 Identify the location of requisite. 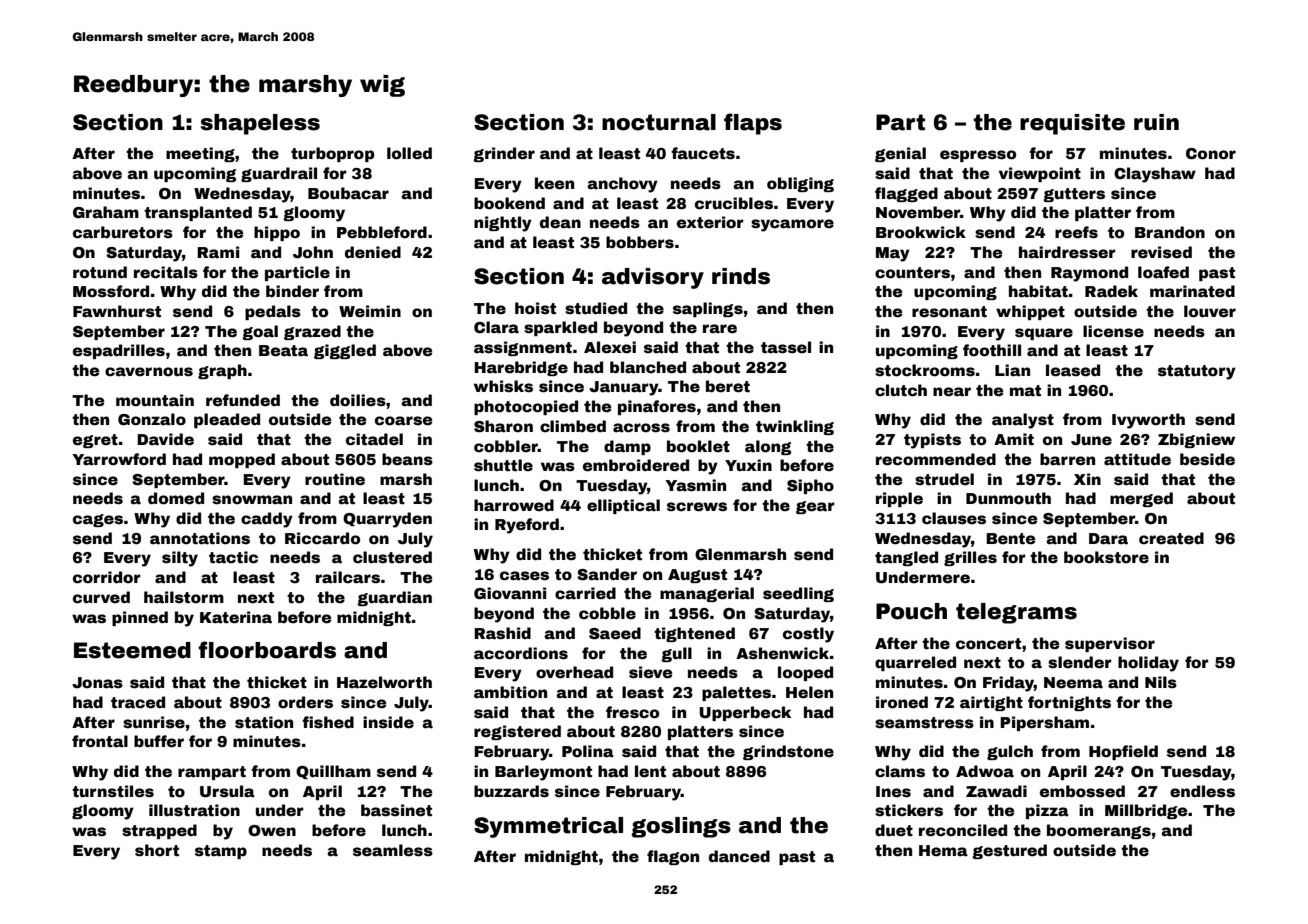
(1072, 124).
